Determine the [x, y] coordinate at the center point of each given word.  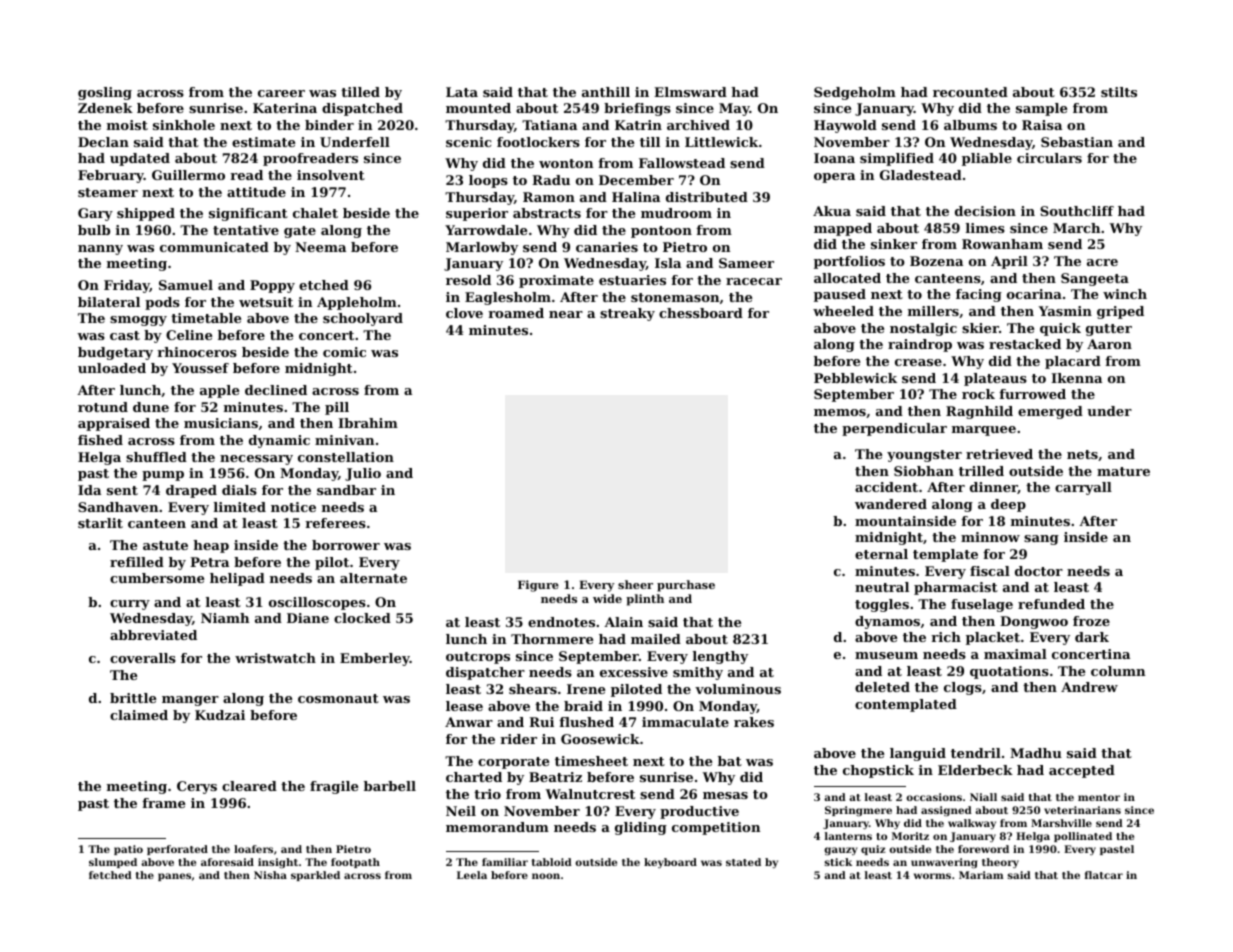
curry [130, 605]
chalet [315, 213]
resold [468, 280]
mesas [725, 795]
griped [1120, 312]
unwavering [944, 863]
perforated [177, 850]
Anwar [469, 722]
